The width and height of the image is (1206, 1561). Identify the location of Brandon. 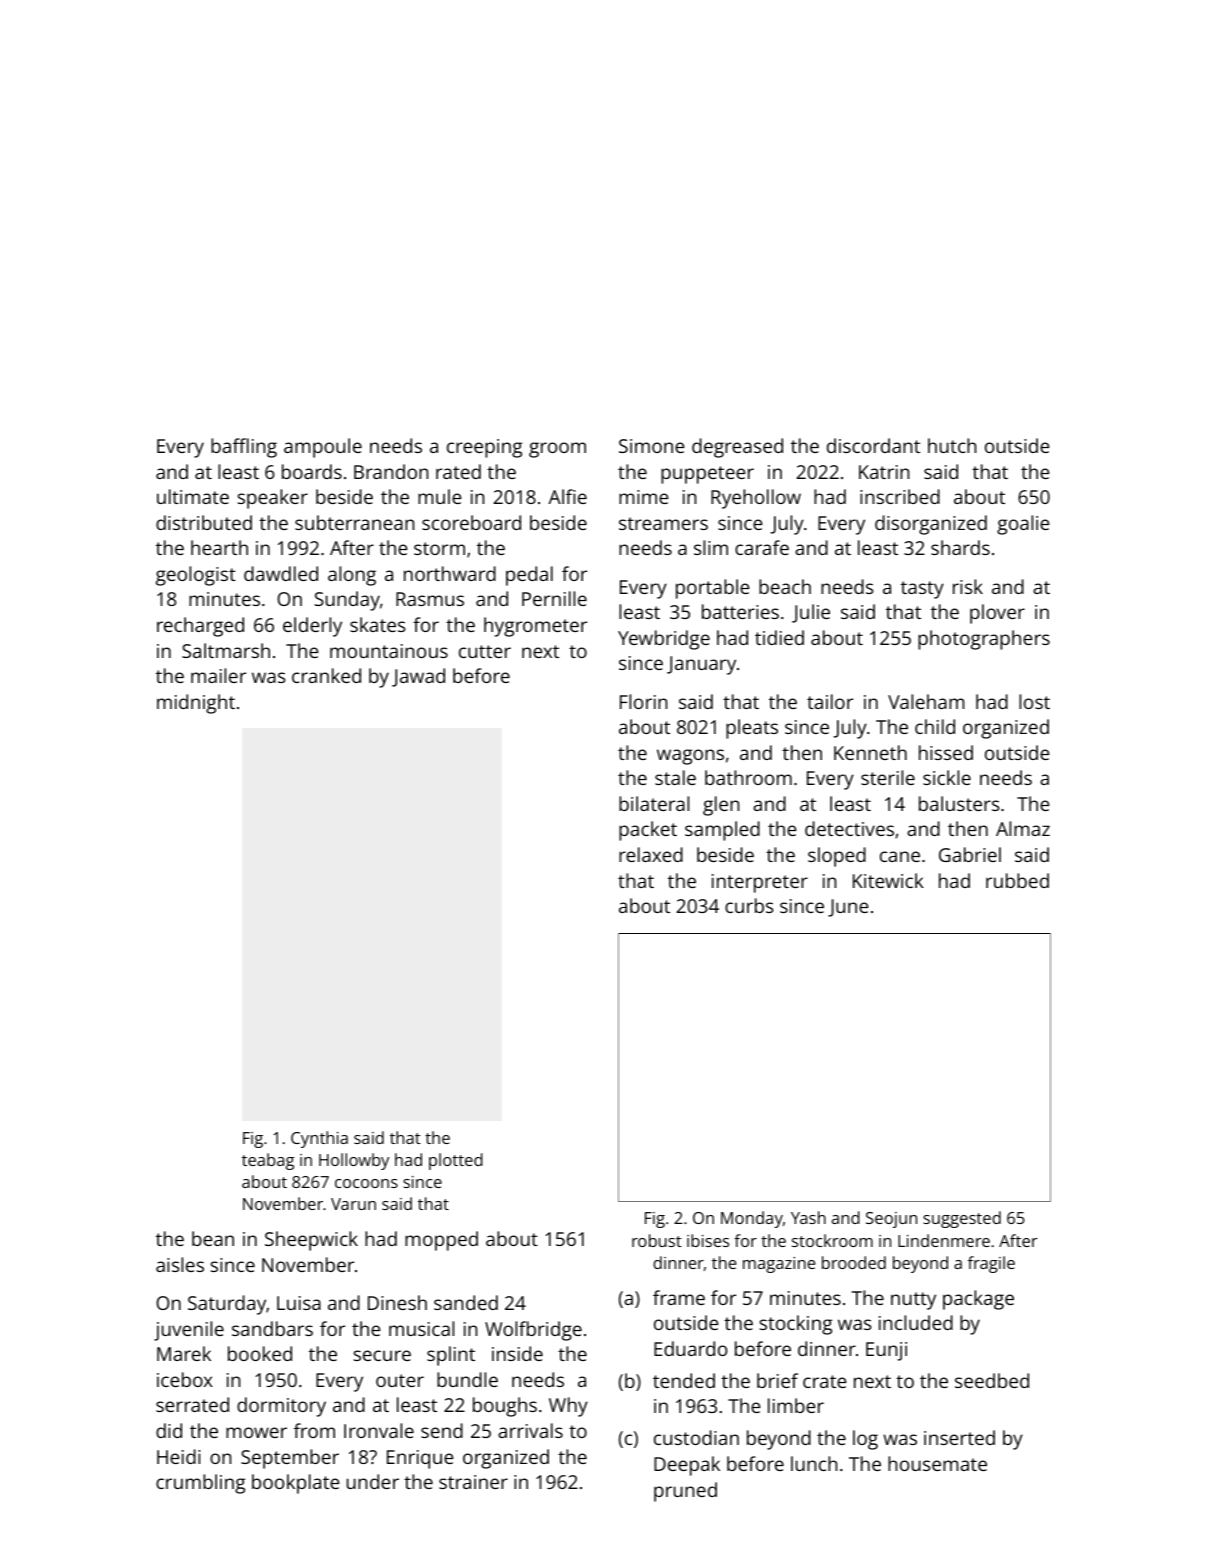
(391, 471).
